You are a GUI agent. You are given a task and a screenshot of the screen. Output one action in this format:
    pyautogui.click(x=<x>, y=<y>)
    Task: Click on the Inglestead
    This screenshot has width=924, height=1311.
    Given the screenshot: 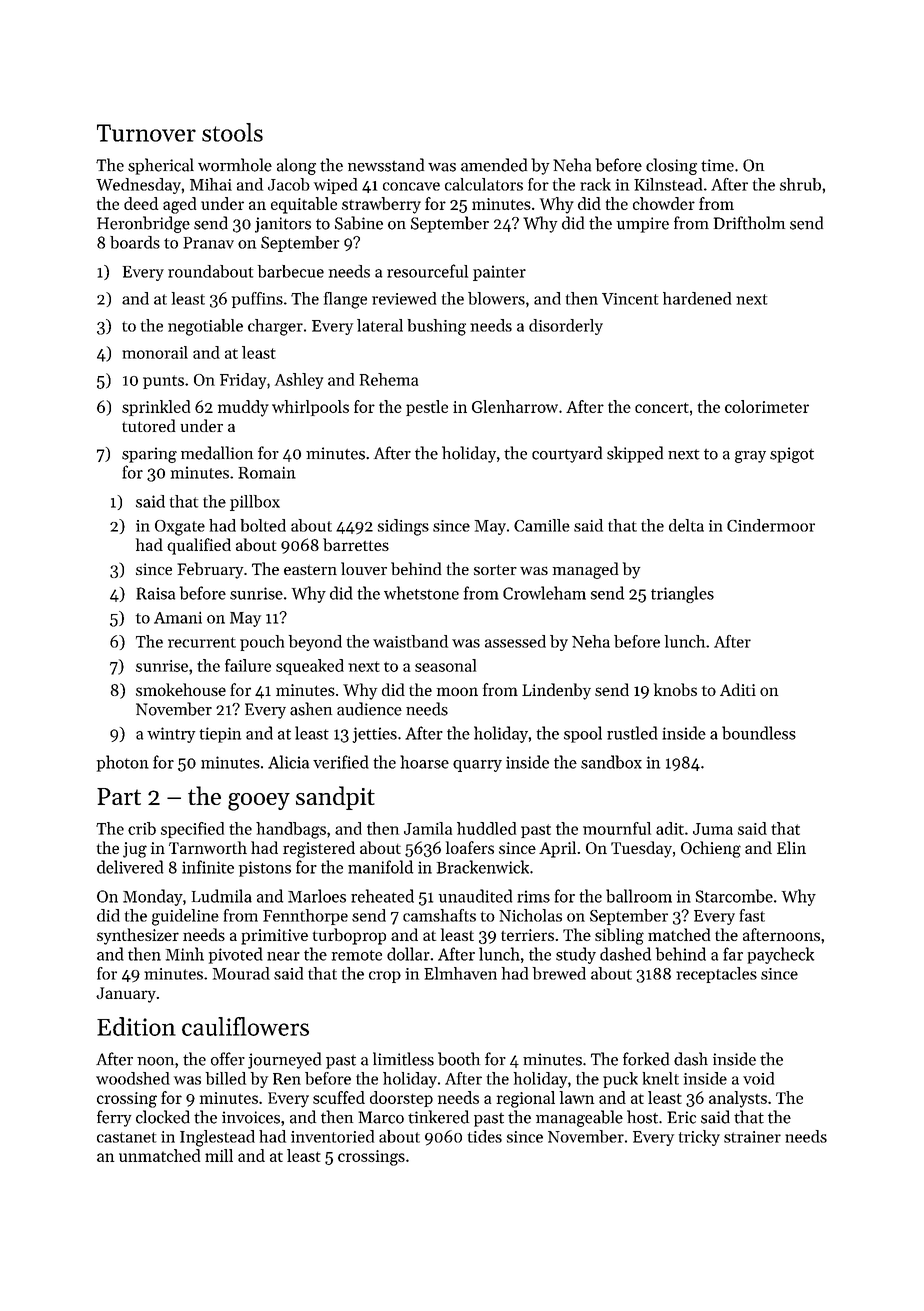 What is the action you would take?
    pyautogui.click(x=217, y=1138)
